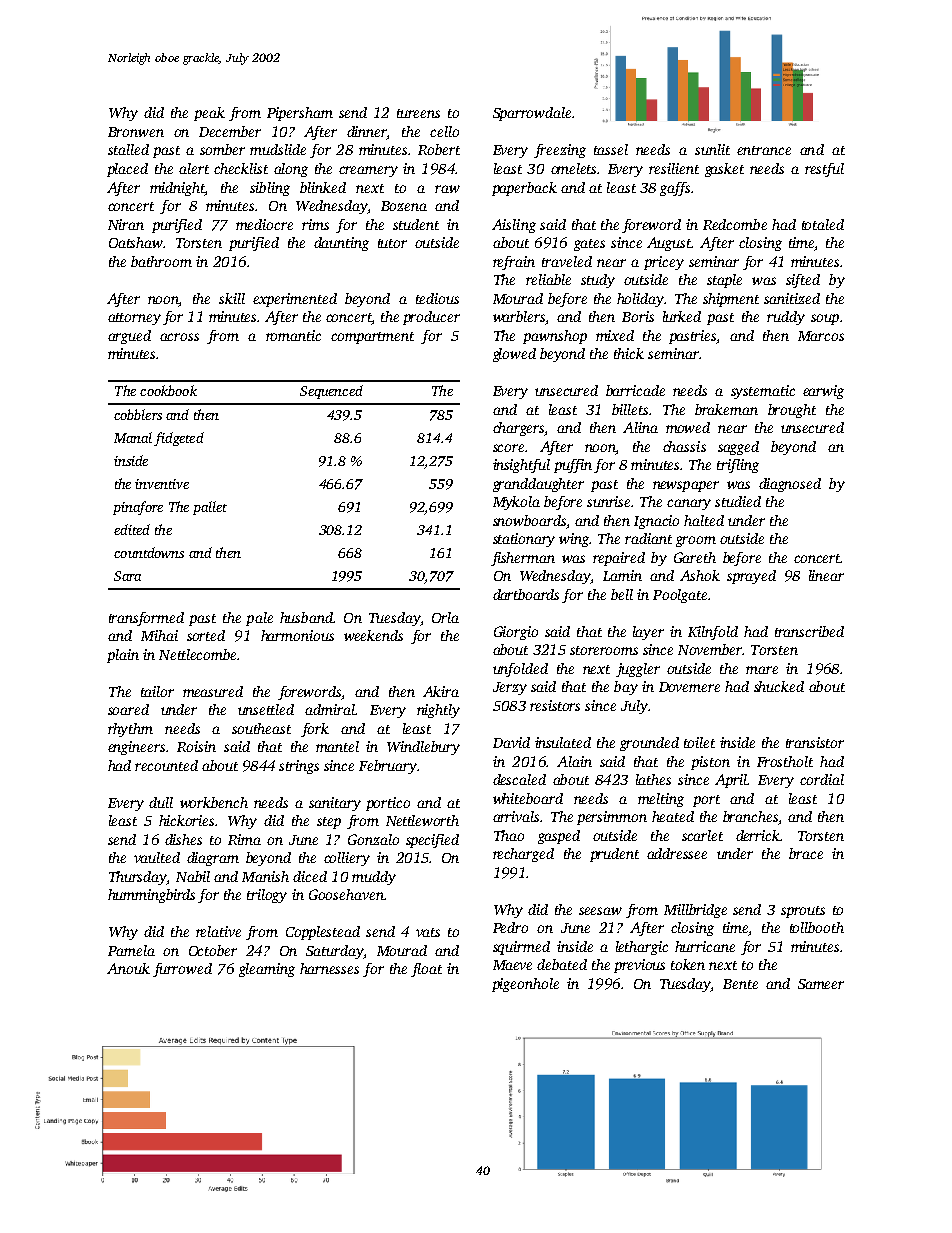 The width and height of the image is (952, 1233). Describe the element at coordinates (779, 686) in the image. I see `shucked` at that location.
